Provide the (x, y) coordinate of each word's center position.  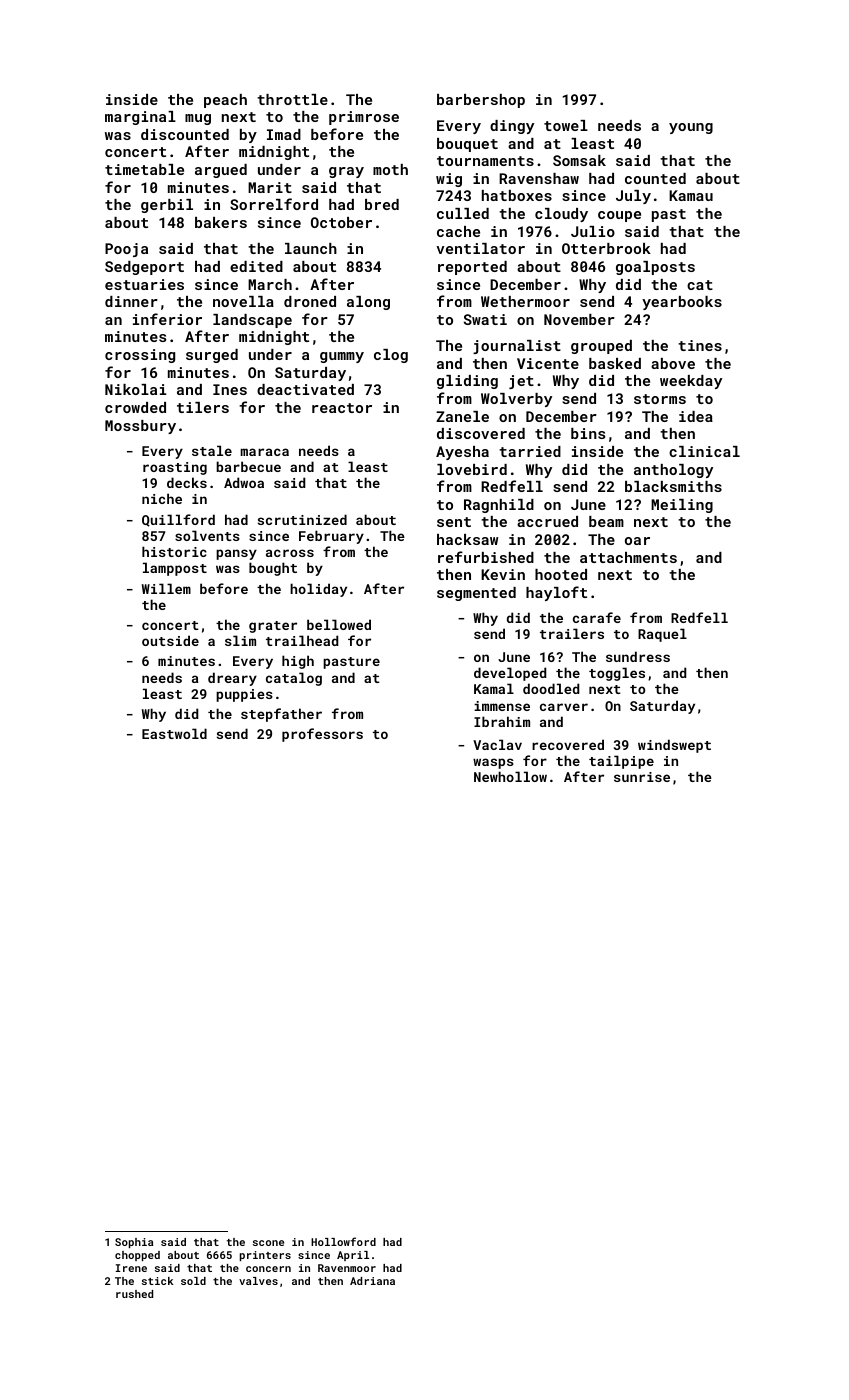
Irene (131, 1268)
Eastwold (174, 733)
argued (221, 171)
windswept (674, 746)
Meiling (682, 506)
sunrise (642, 777)
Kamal (494, 688)
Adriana (372, 1281)
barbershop (481, 101)
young (691, 128)
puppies (244, 695)
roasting (175, 468)
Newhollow (510, 776)
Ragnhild (499, 506)
